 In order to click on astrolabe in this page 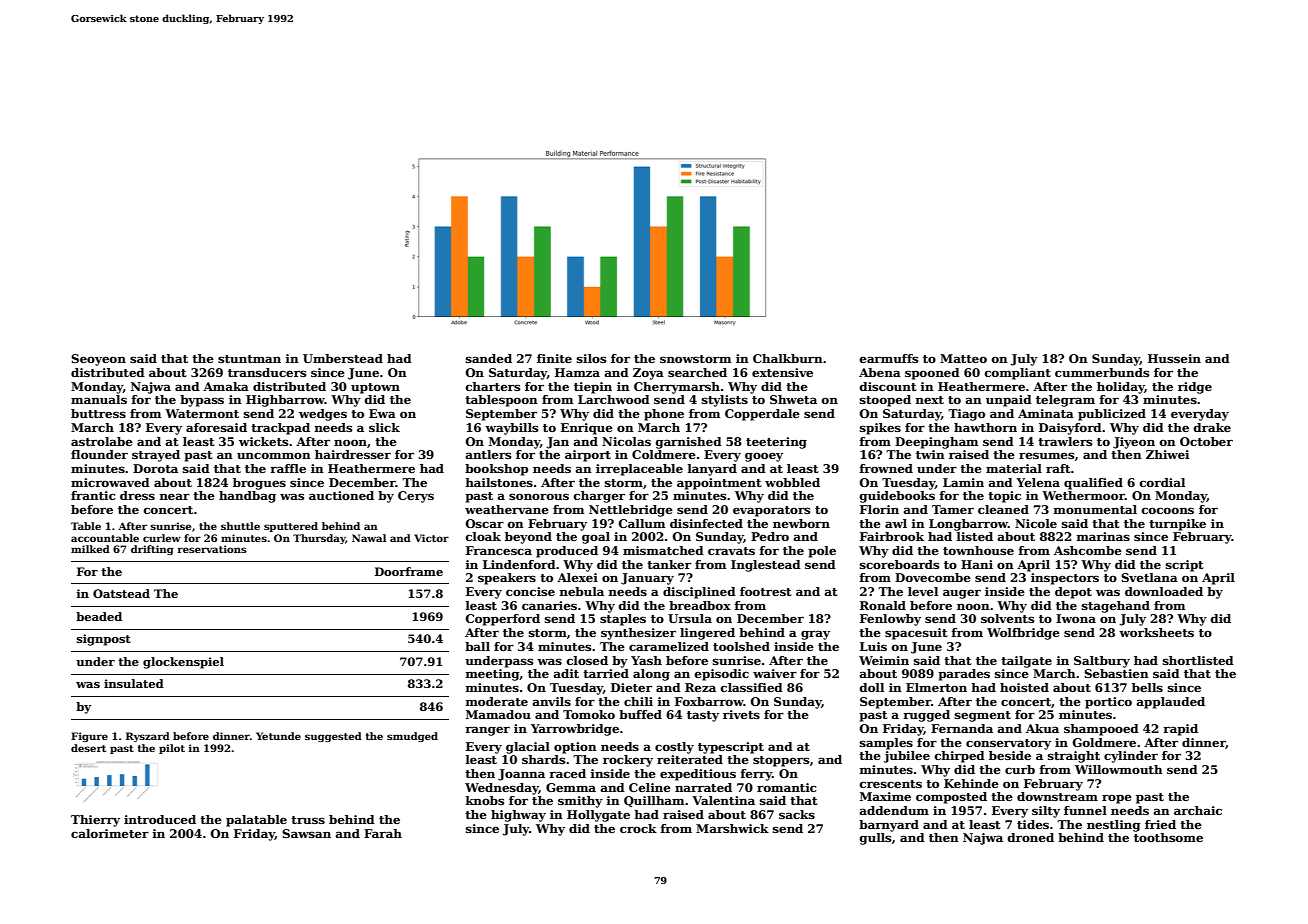, I will do `click(102, 441)`.
